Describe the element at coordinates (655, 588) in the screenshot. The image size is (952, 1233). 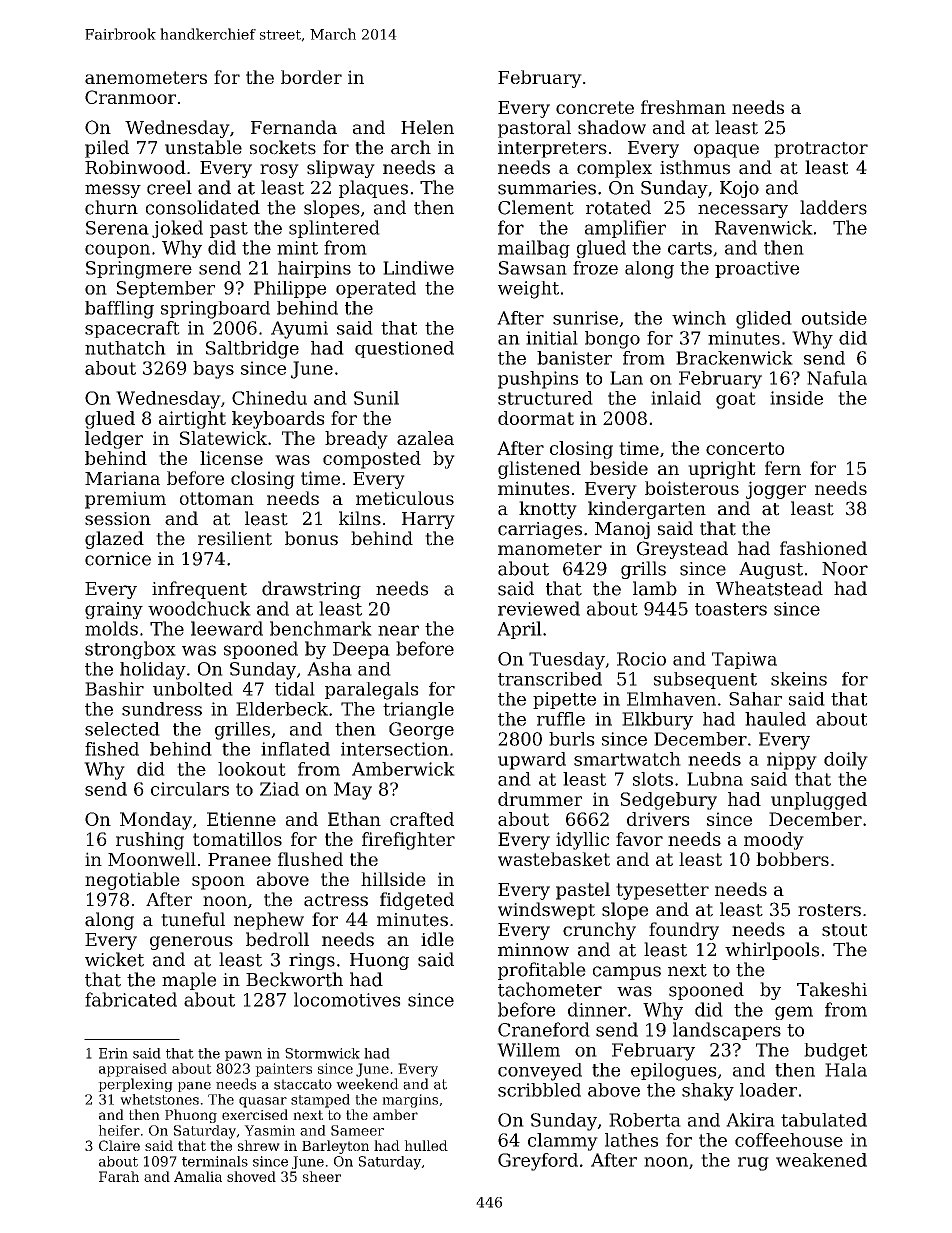
I see `lamb` at that location.
